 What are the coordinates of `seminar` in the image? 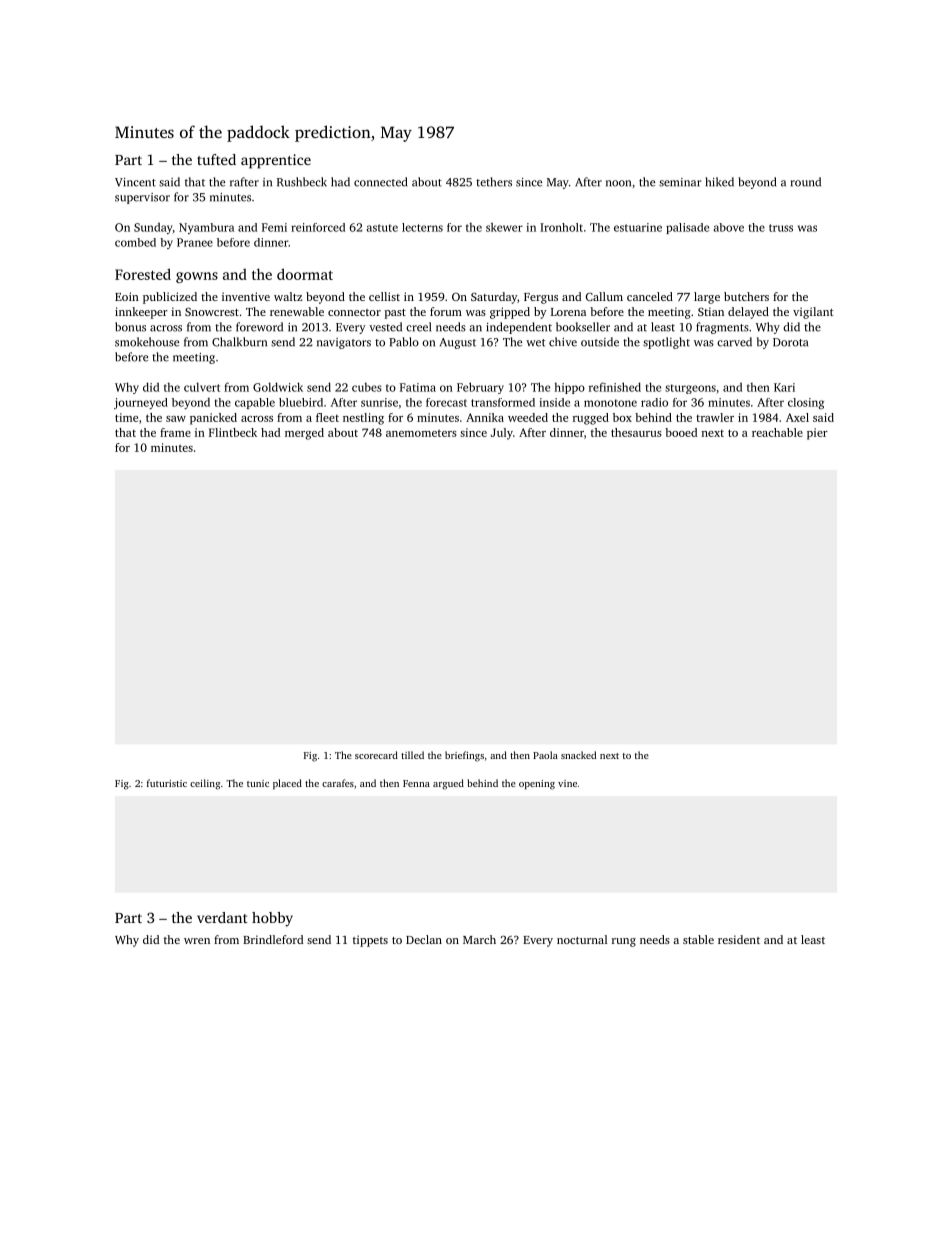 It's located at (680, 182).
